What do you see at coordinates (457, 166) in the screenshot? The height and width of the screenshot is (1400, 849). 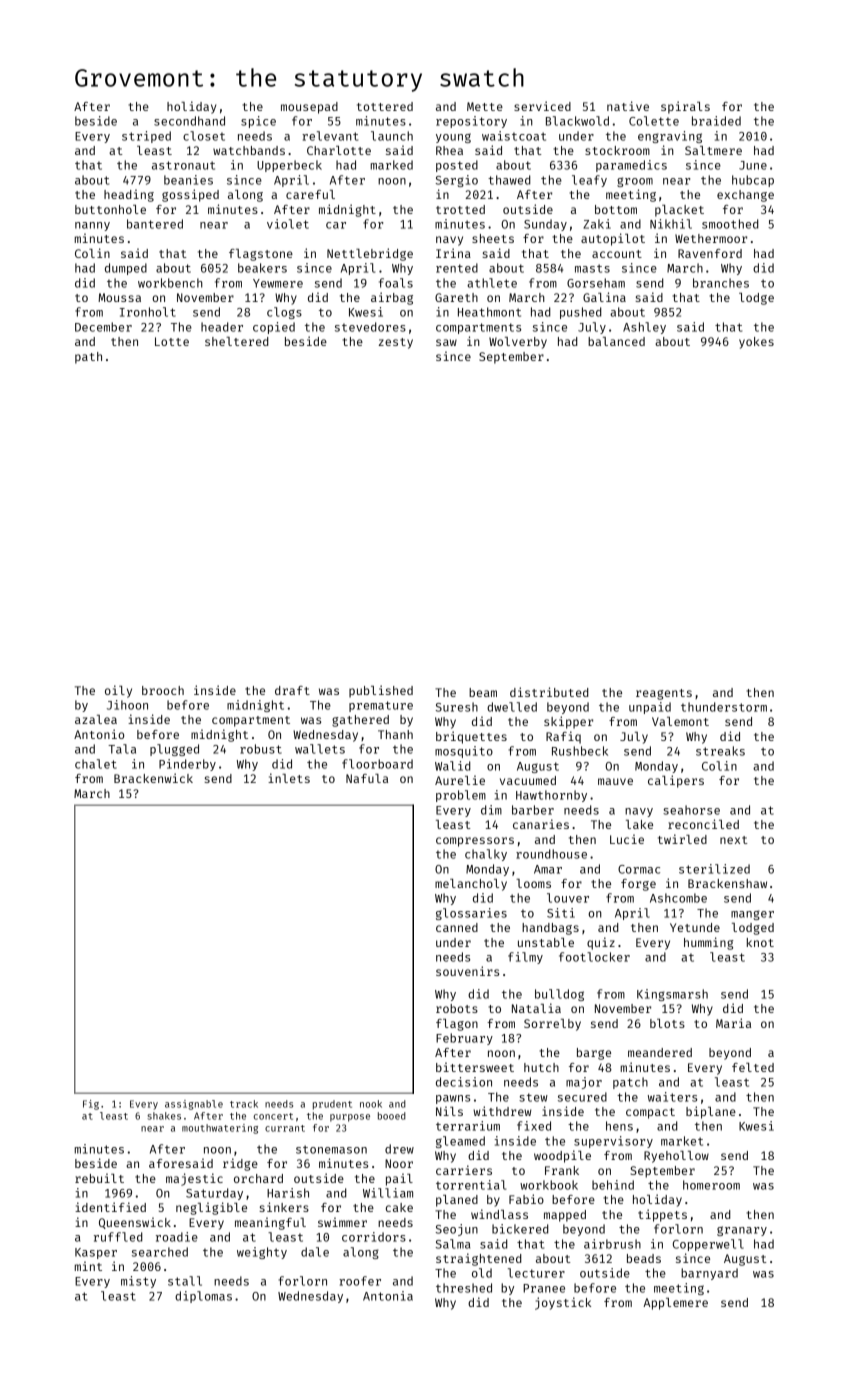 I see `posted` at bounding box center [457, 166].
